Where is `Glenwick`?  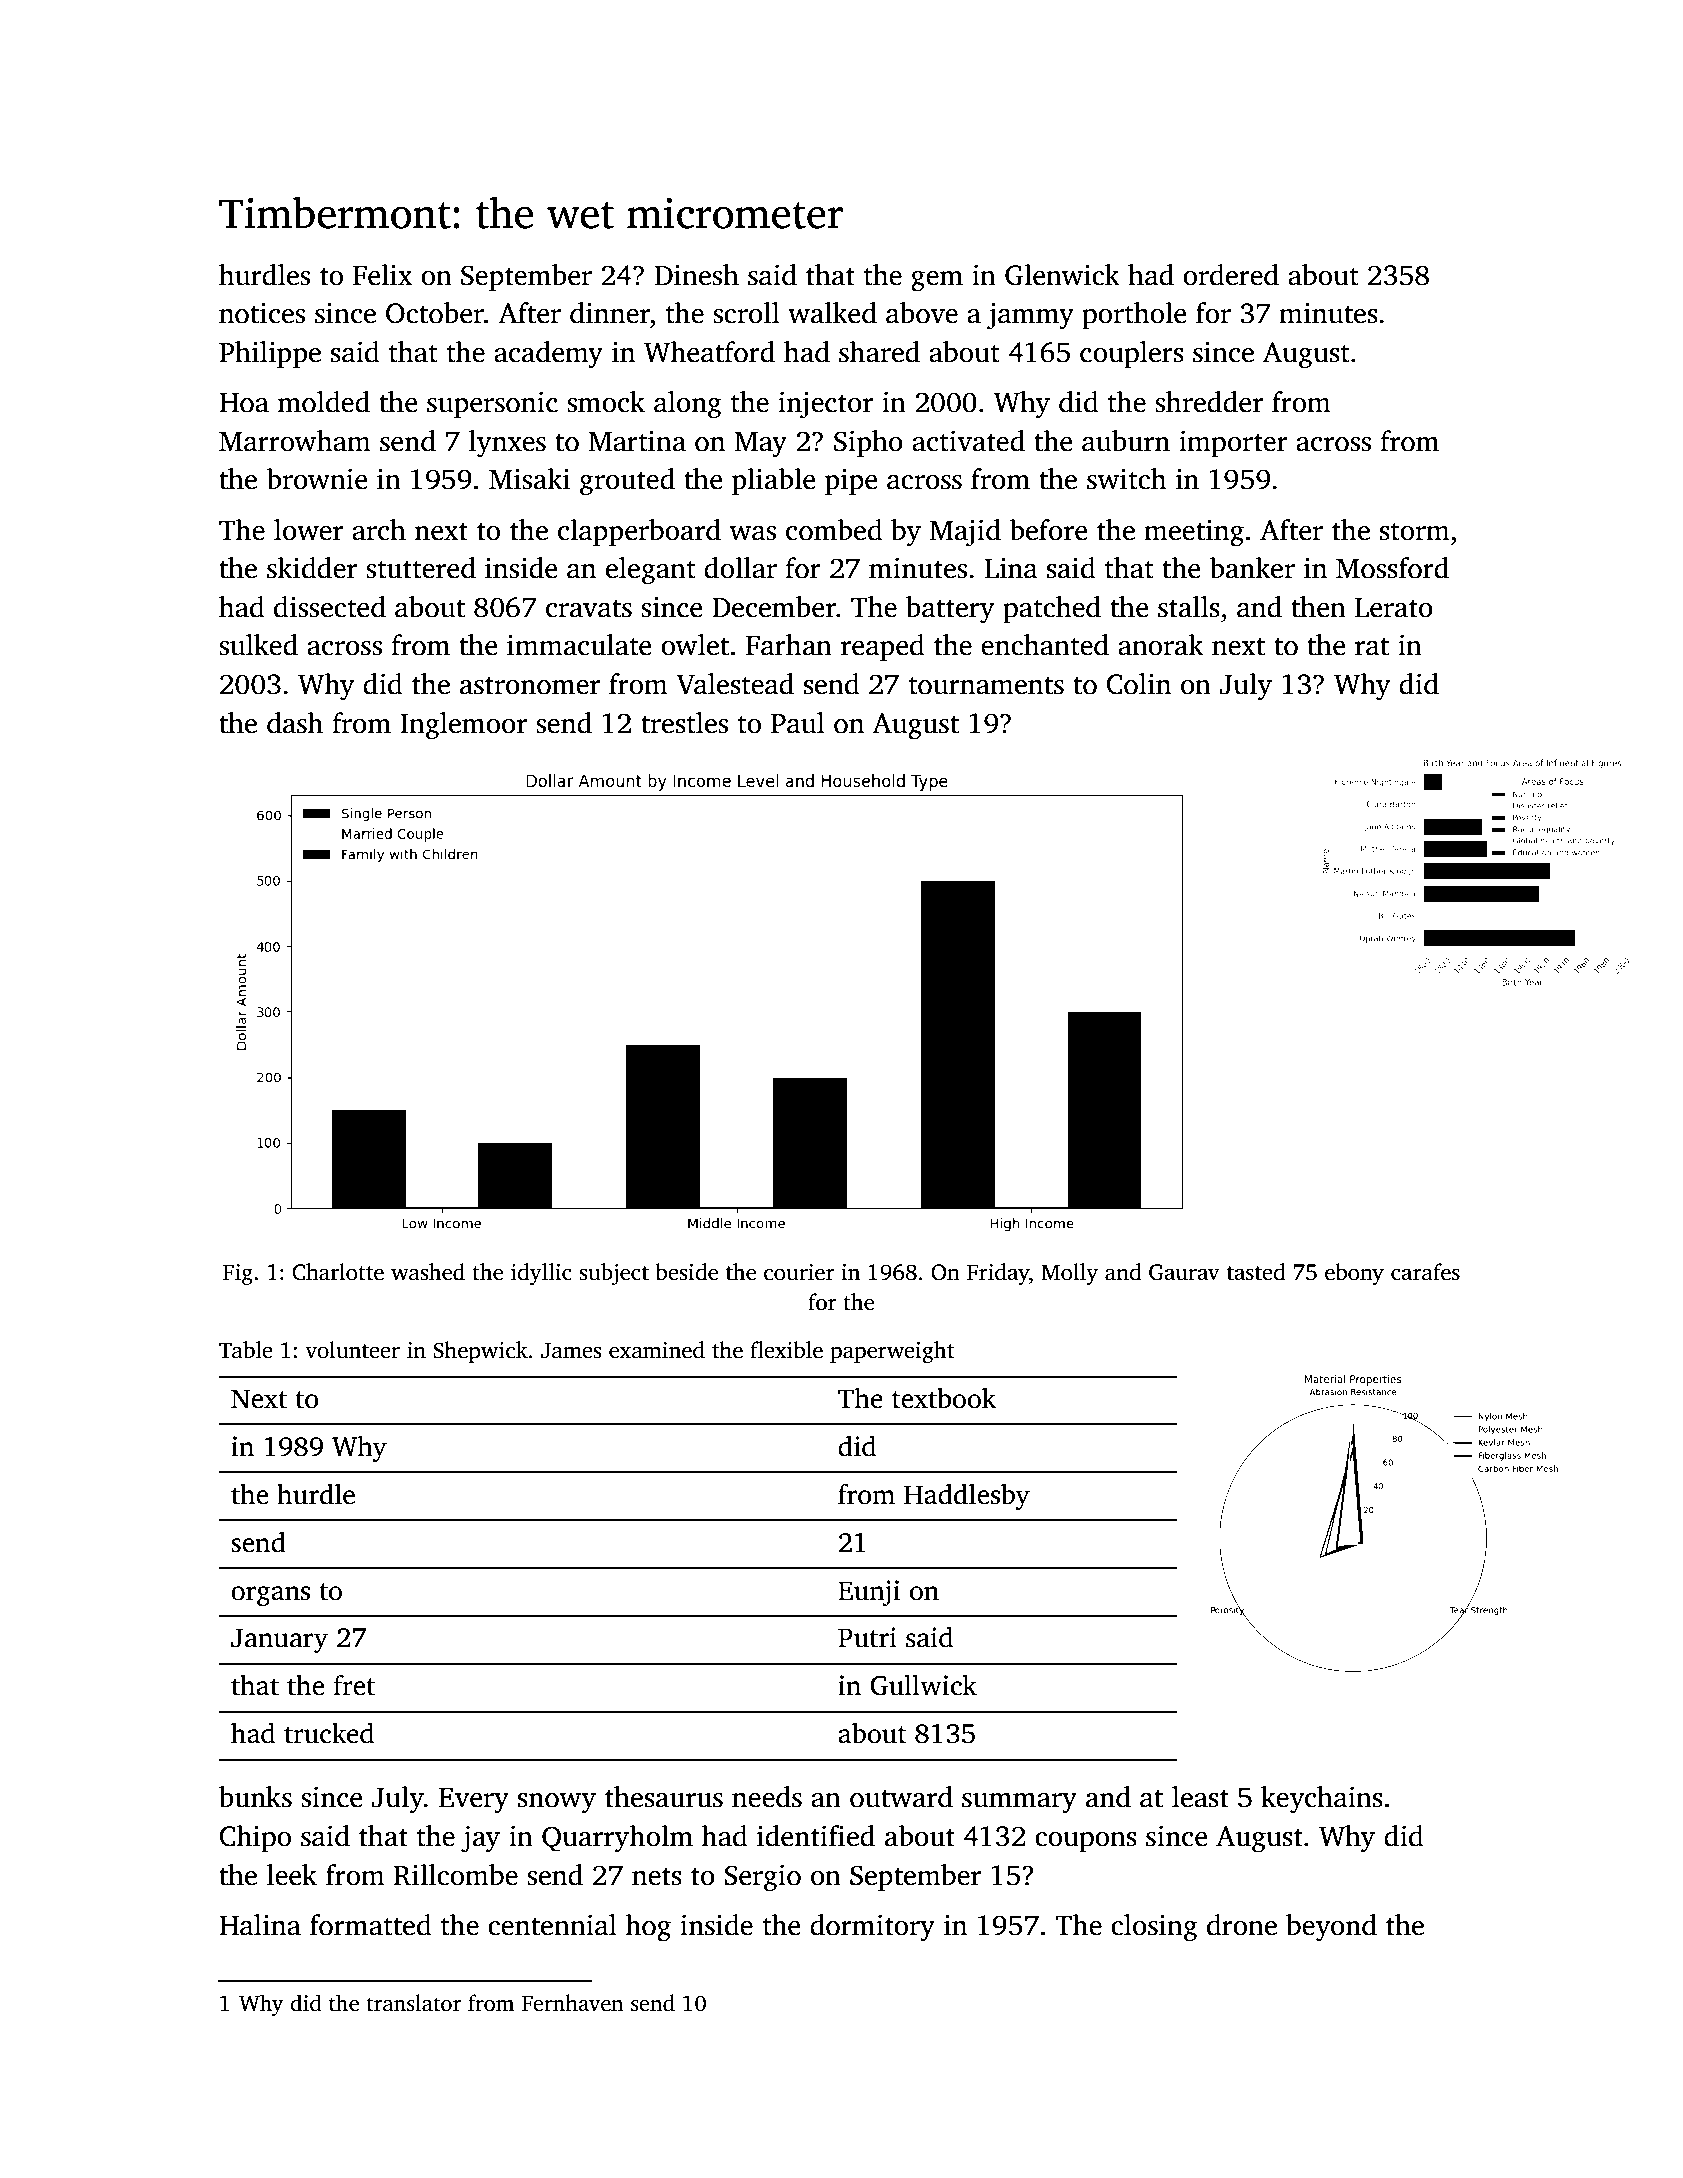
Glenwick is located at coordinates (1062, 275).
